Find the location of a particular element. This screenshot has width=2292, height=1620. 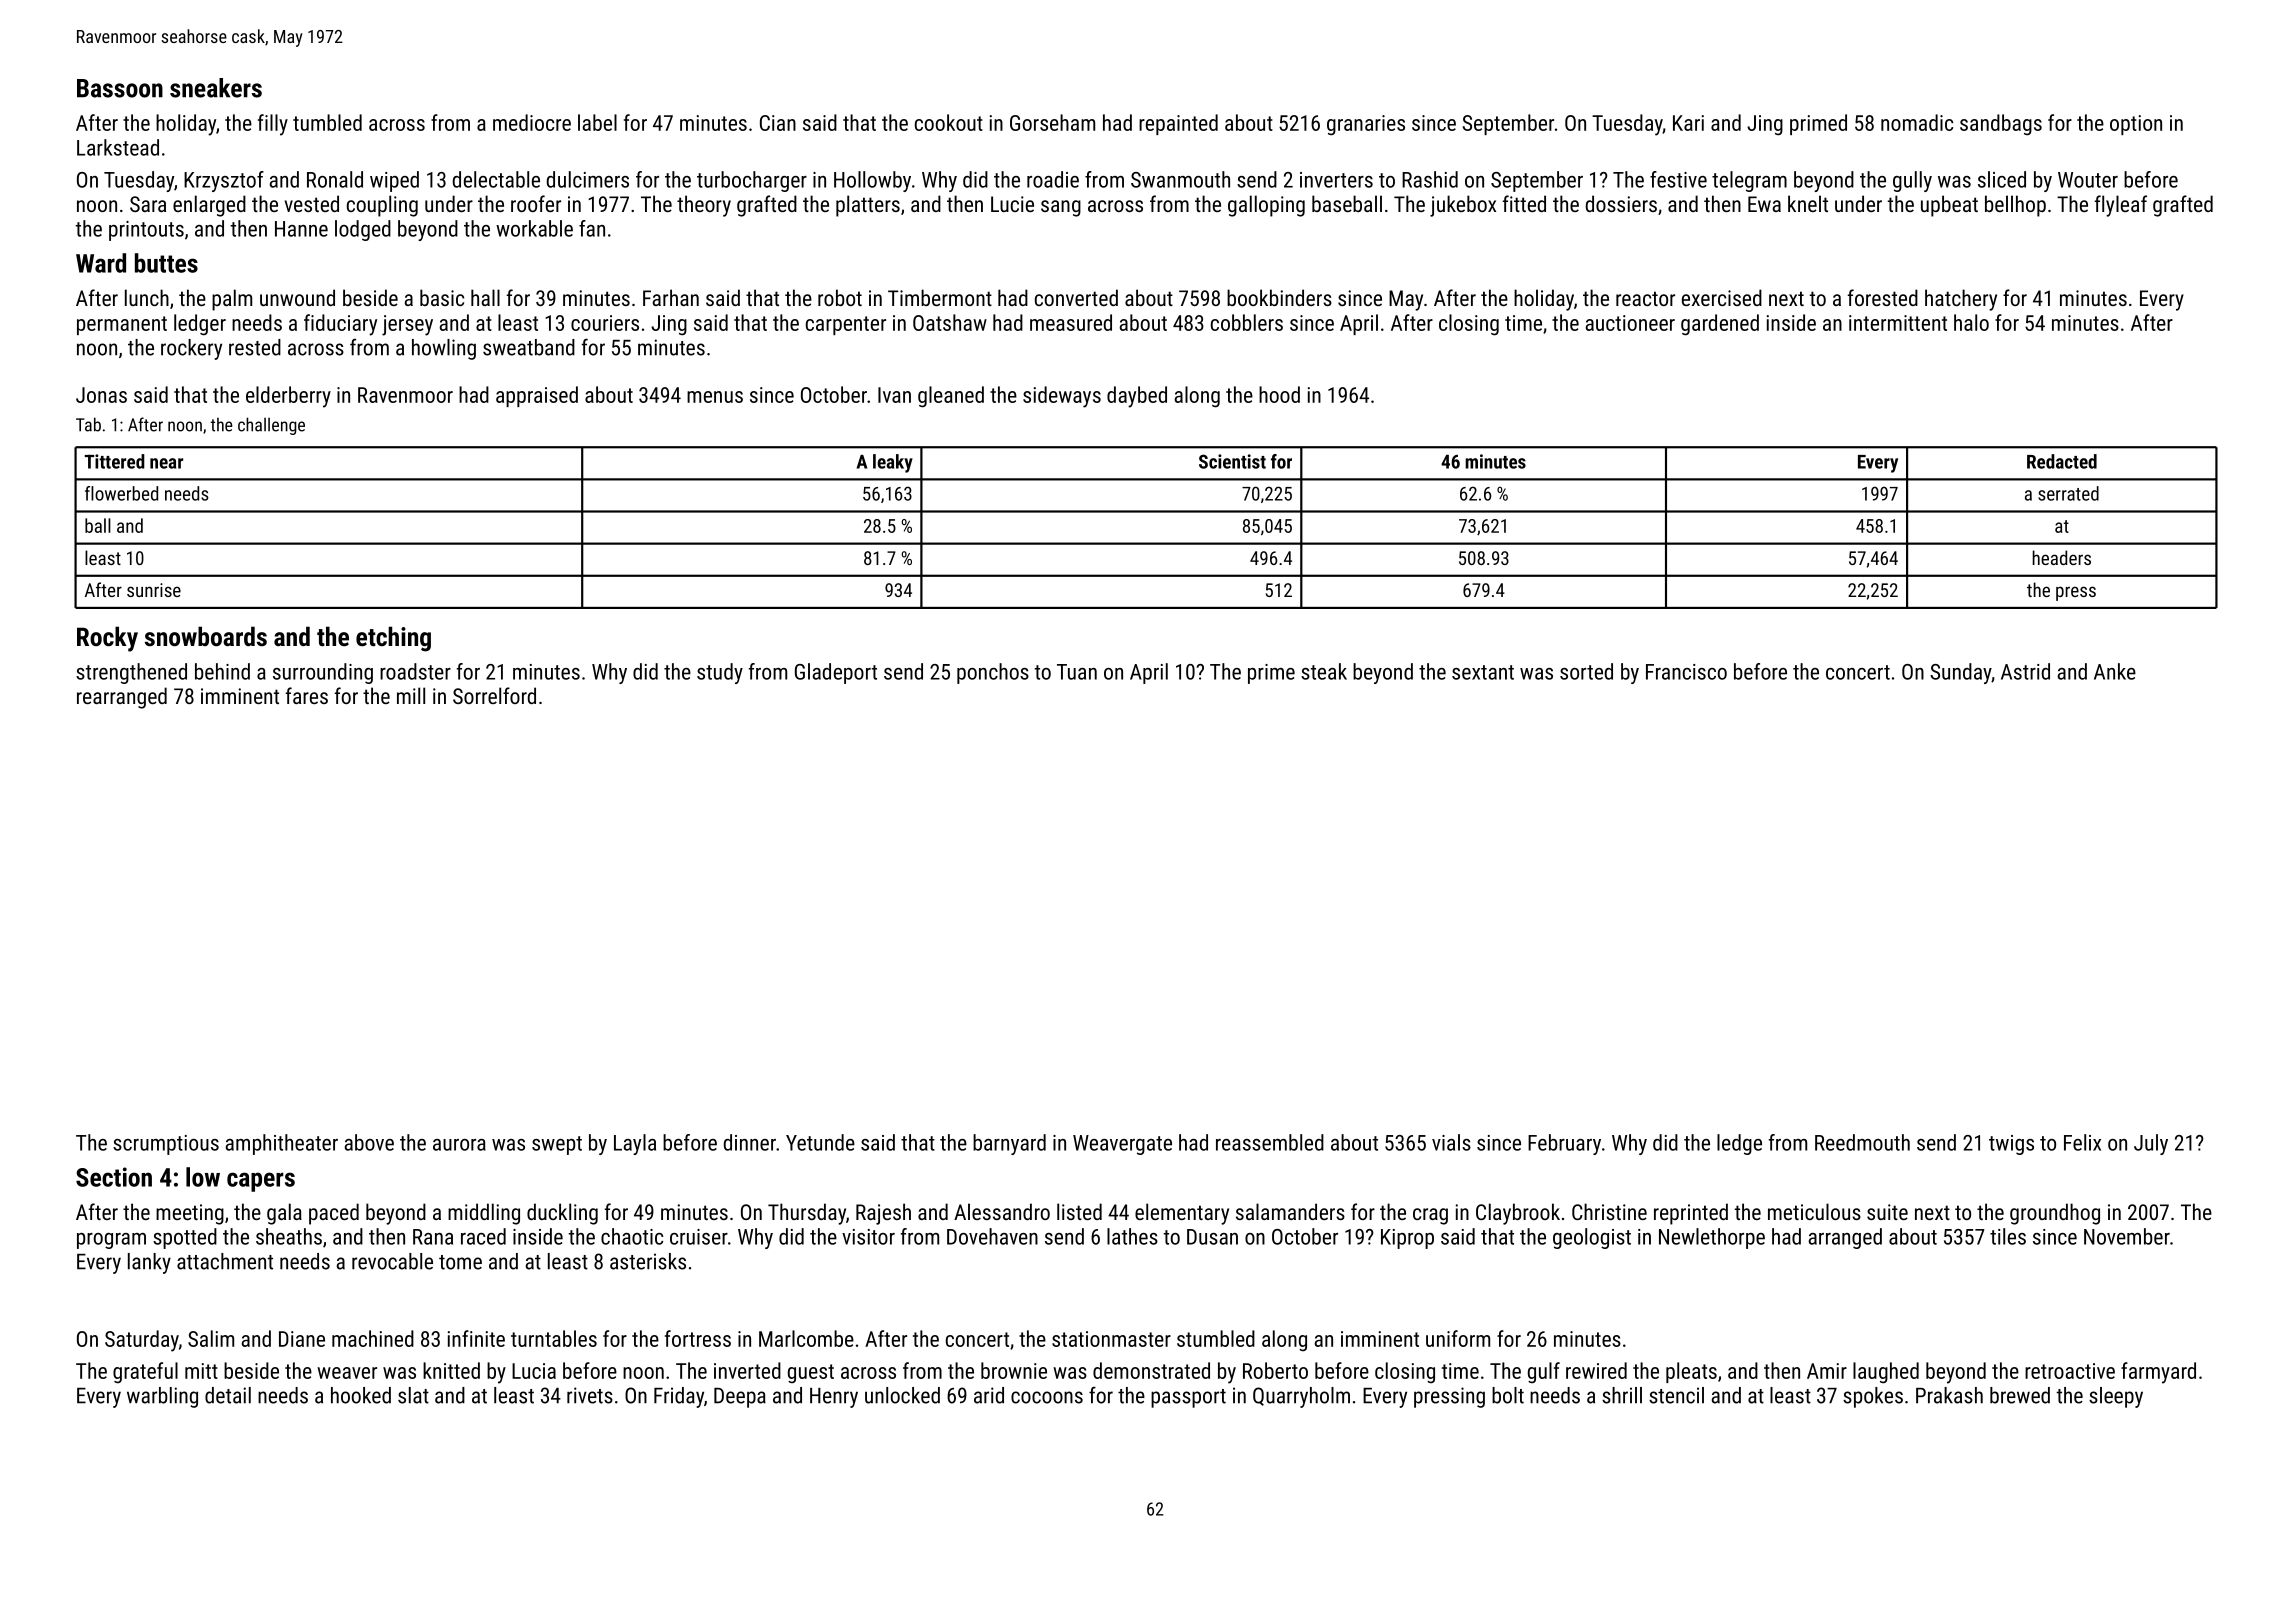

Quarryholm is located at coordinates (1301, 1397).
